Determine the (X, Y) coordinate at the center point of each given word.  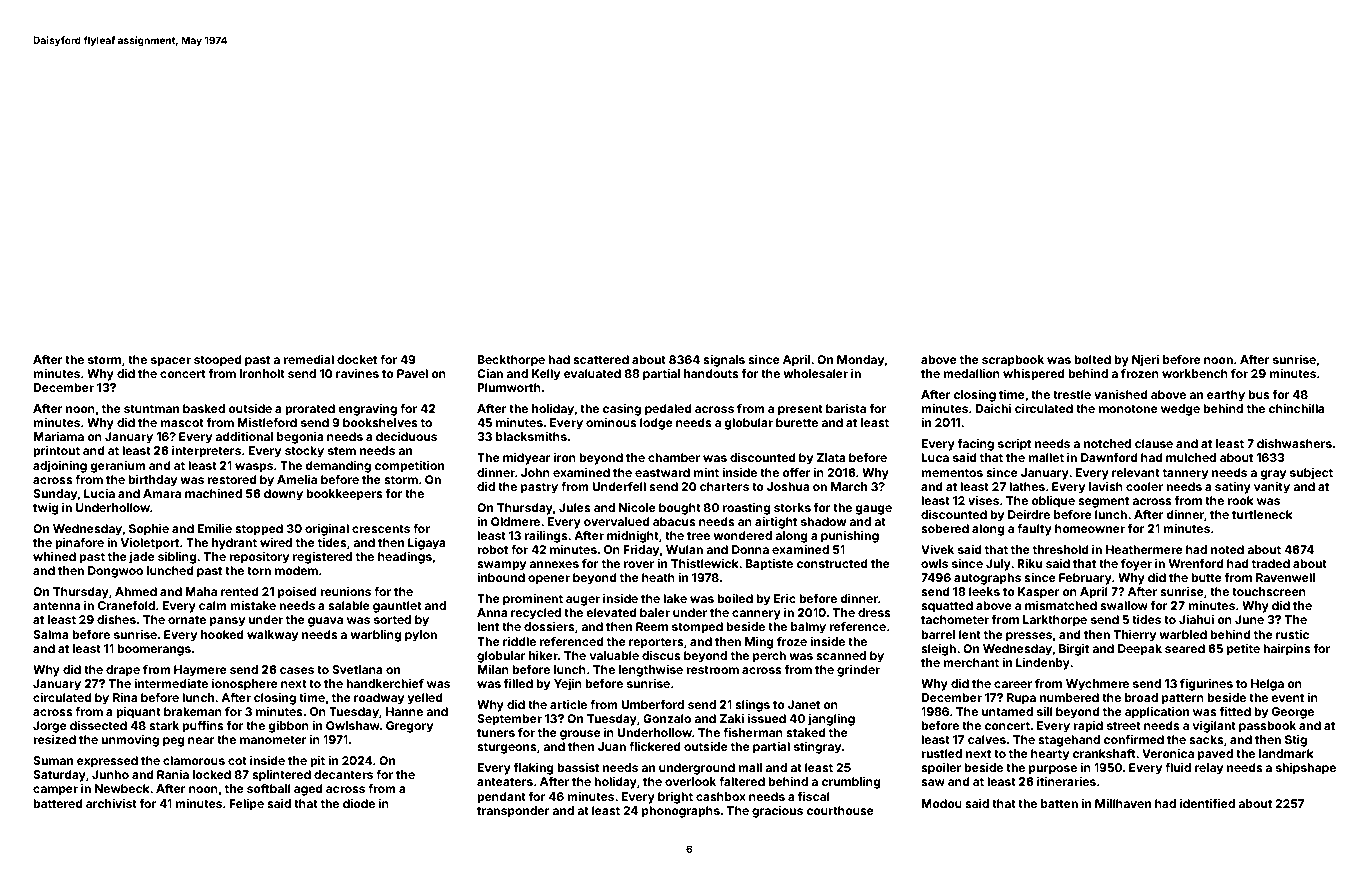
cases (297, 670)
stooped (218, 361)
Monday (861, 361)
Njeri (1145, 361)
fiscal (814, 796)
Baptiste (769, 565)
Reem (652, 626)
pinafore (79, 544)
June (1249, 619)
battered (58, 803)
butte (1206, 577)
